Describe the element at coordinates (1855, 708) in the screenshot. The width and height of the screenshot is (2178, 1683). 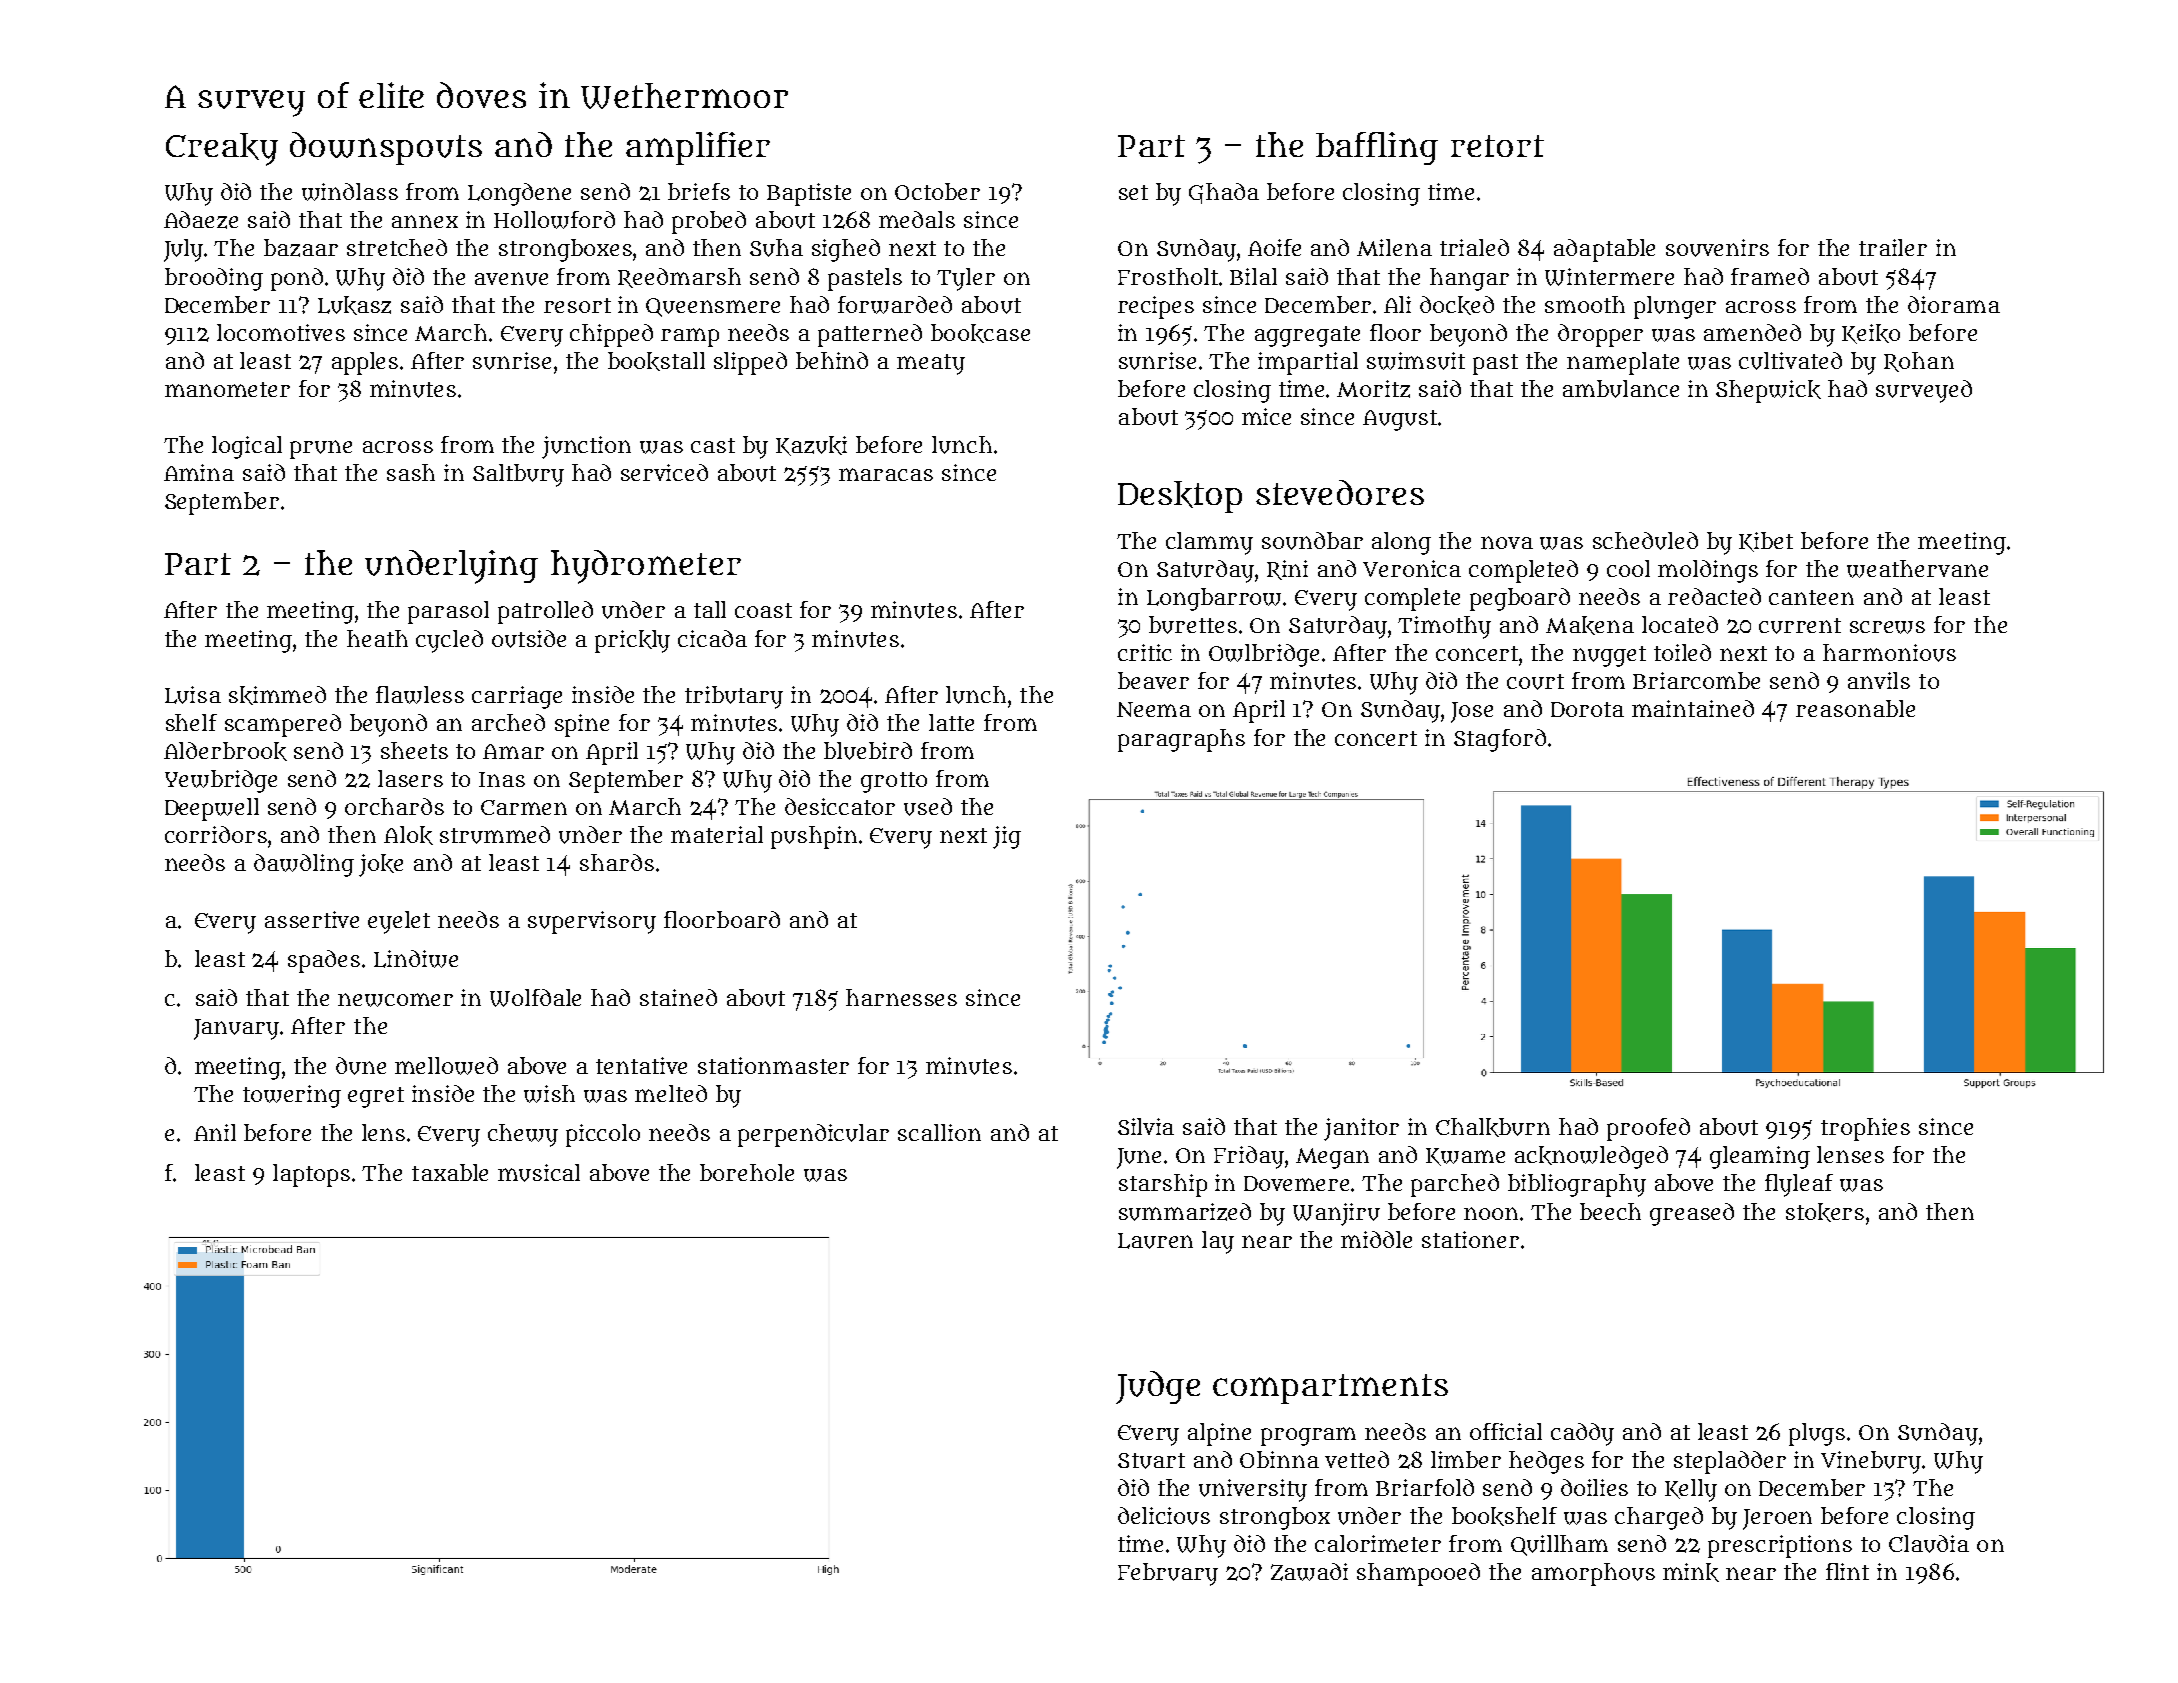
I see `reasonable` at that location.
